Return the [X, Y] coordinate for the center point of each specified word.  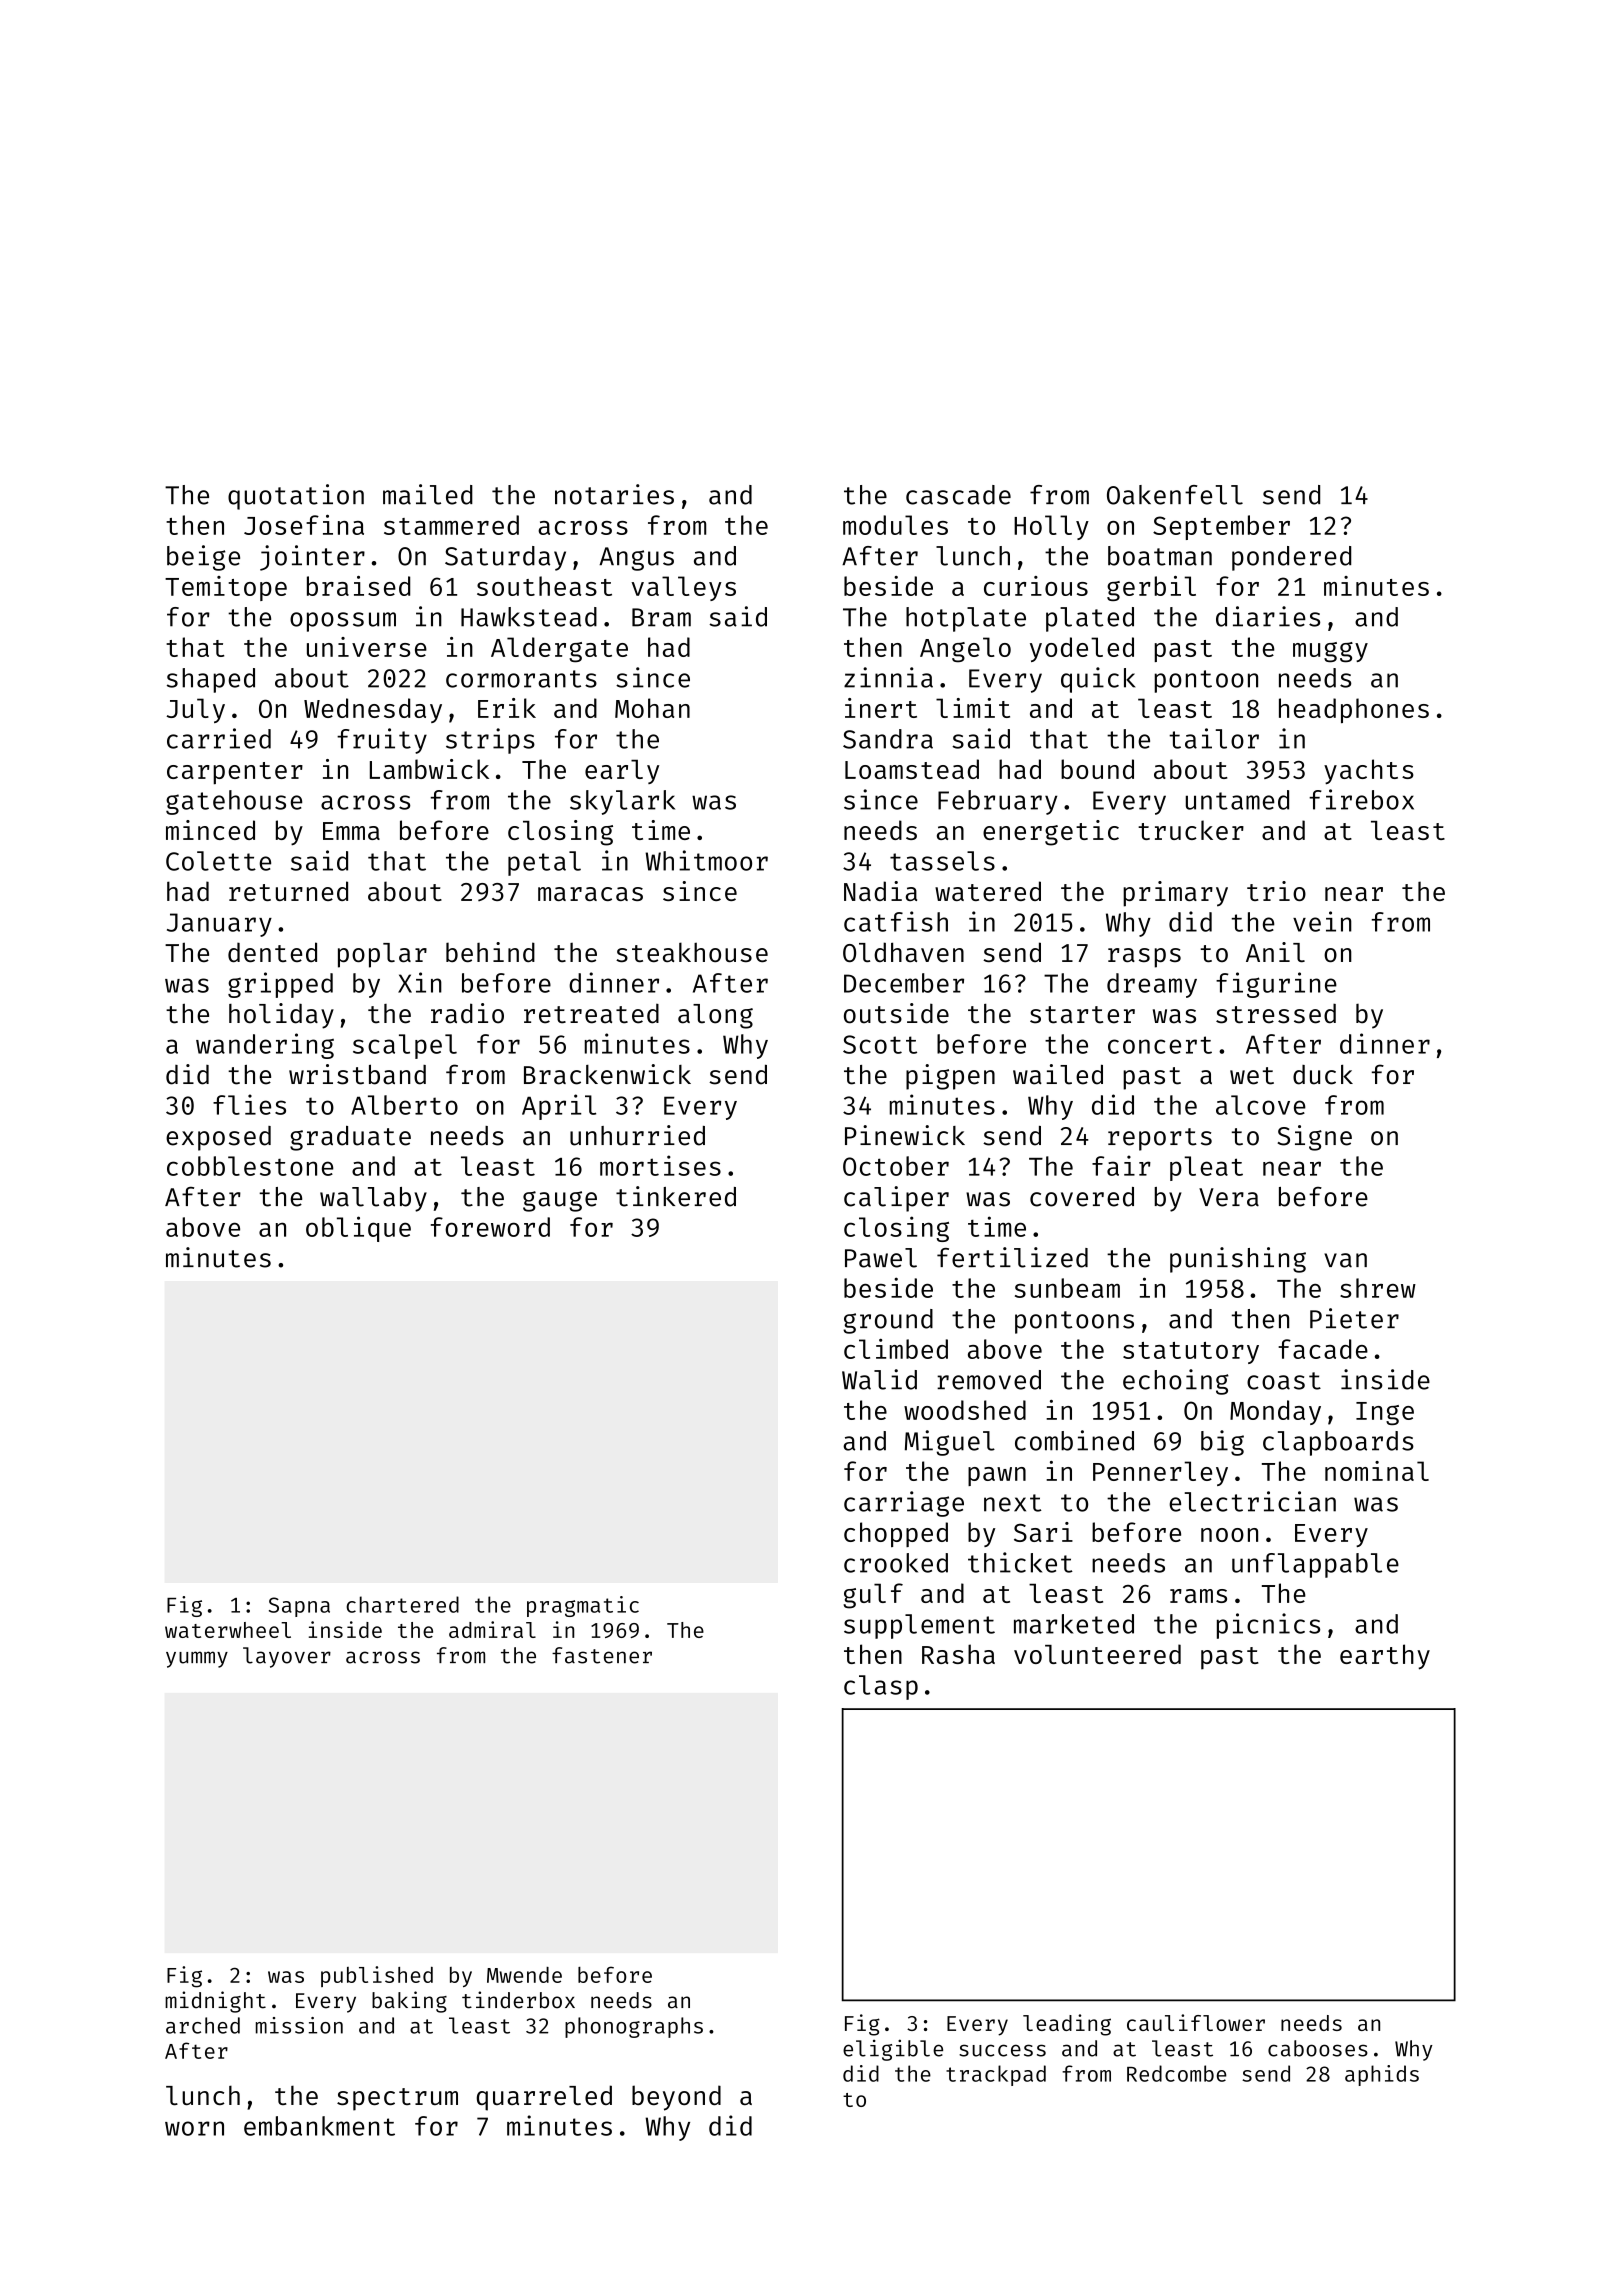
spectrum [397, 2099]
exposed [218, 1138]
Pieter [1354, 1318]
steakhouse [692, 952]
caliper [896, 1199]
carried [219, 738]
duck [1323, 1075]
